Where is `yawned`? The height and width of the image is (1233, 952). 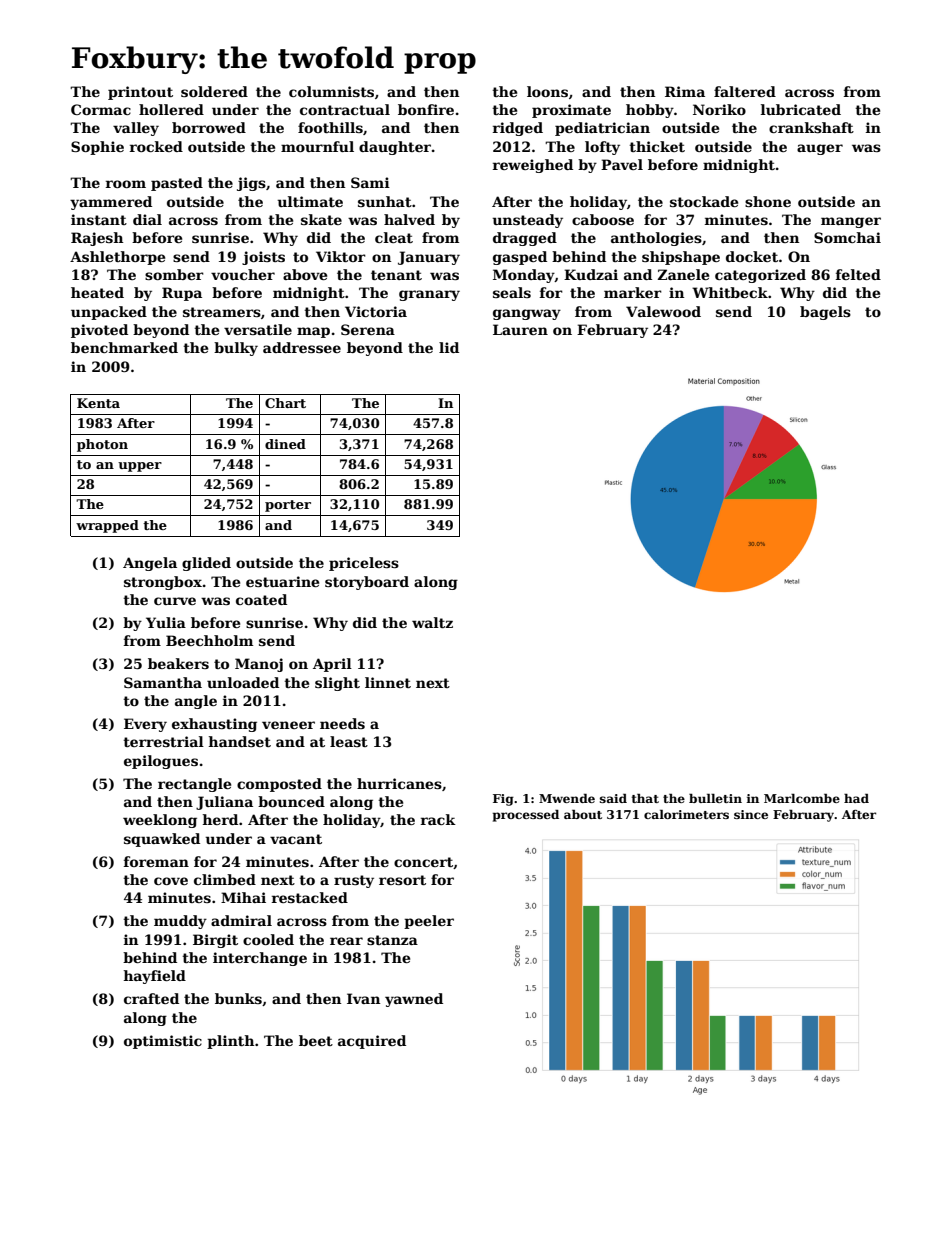 yawned is located at coordinates (414, 1000).
